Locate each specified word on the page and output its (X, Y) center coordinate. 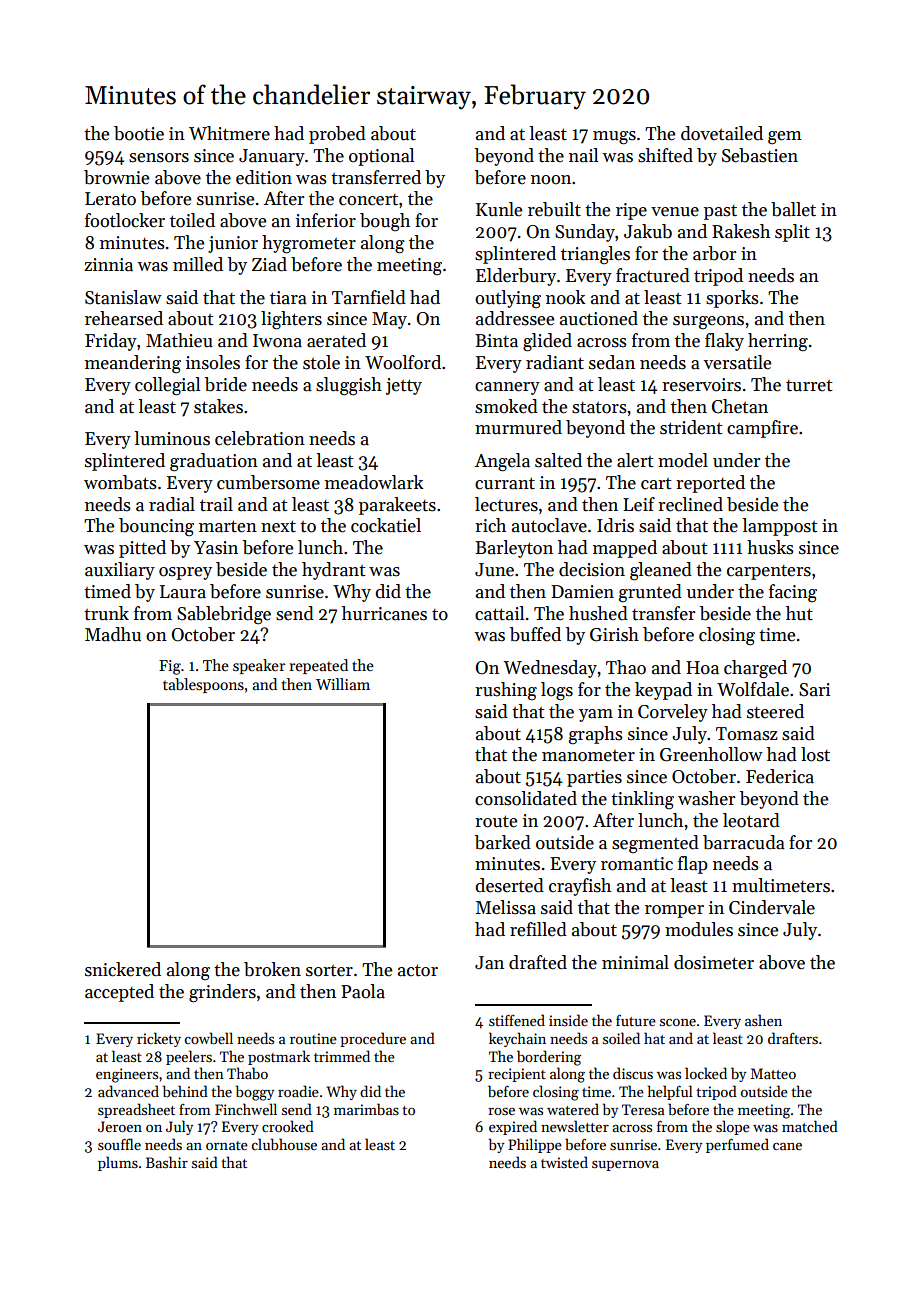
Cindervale (772, 907)
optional (381, 157)
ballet (793, 209)
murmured (518, 427)
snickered (123, 969)
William (343, 684)
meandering (133, 364)
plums (118, 1163)
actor (418, 970)
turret (809, 386)
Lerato (110, 199)
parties (594, 778)
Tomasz (746, 734)
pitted (142, 549)
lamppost (780, 527)
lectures (506, 504)
